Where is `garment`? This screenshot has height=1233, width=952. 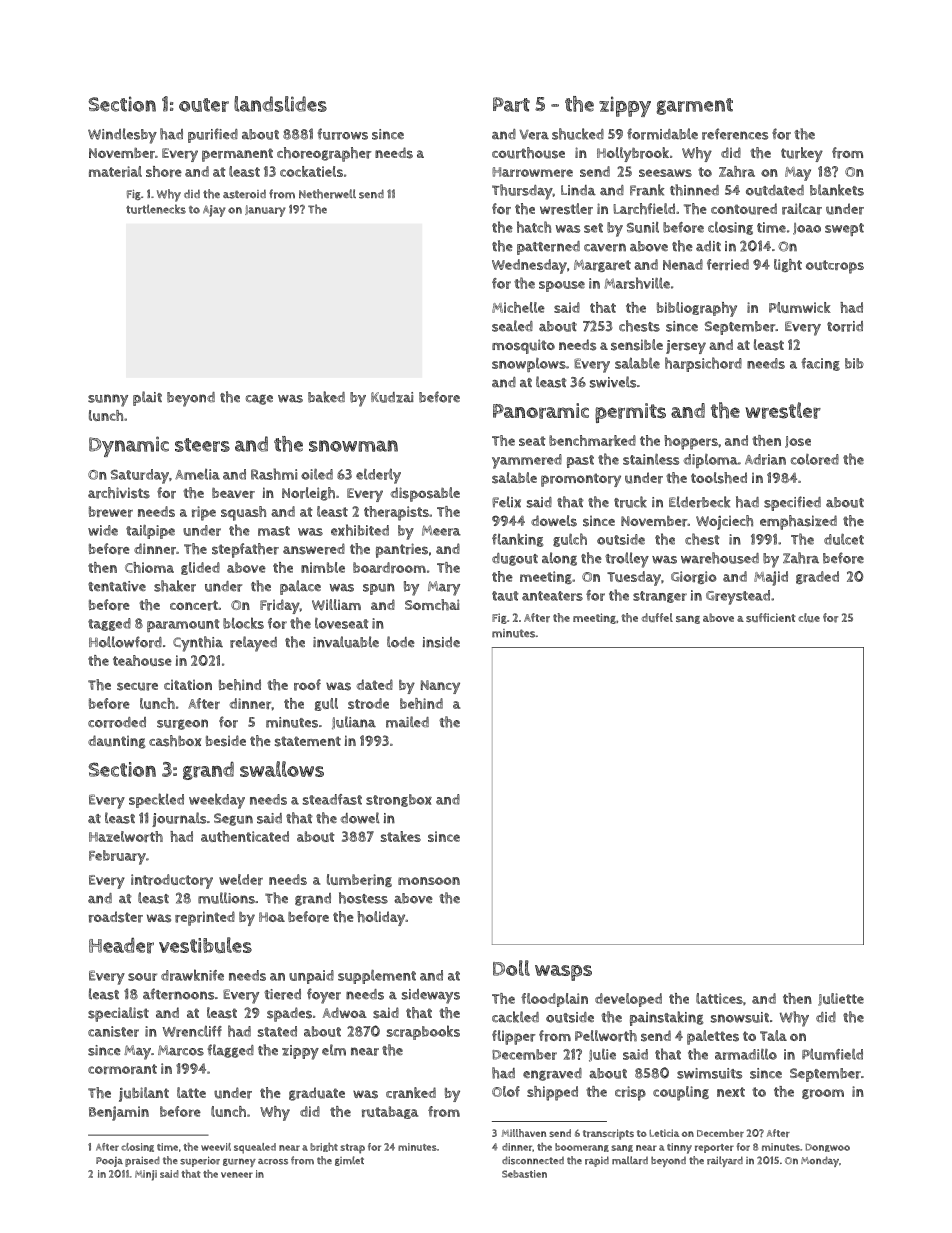 garment is located at coordinates (695, 106).
